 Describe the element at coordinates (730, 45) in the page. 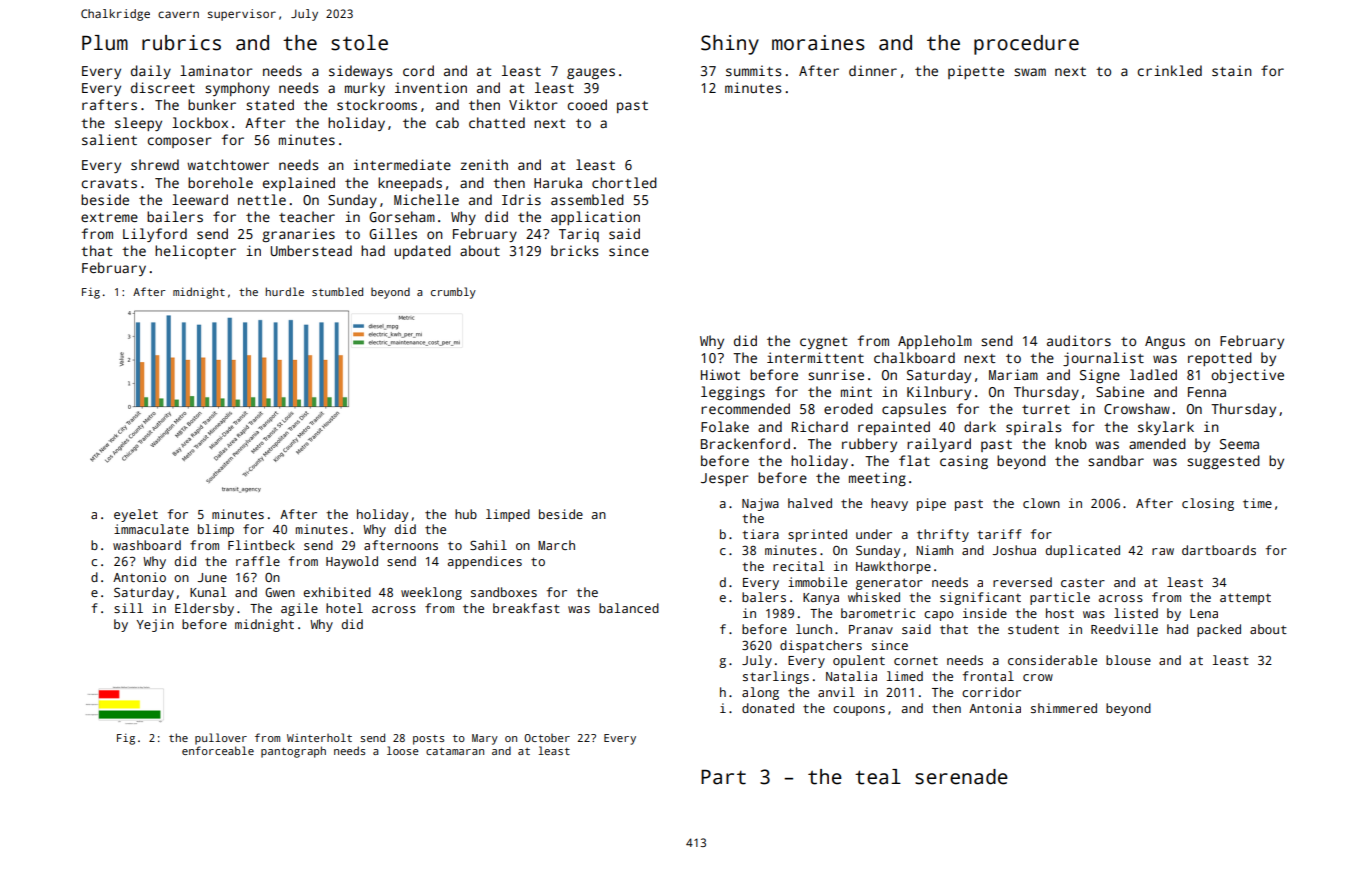

I see `Shiny` at that location.
